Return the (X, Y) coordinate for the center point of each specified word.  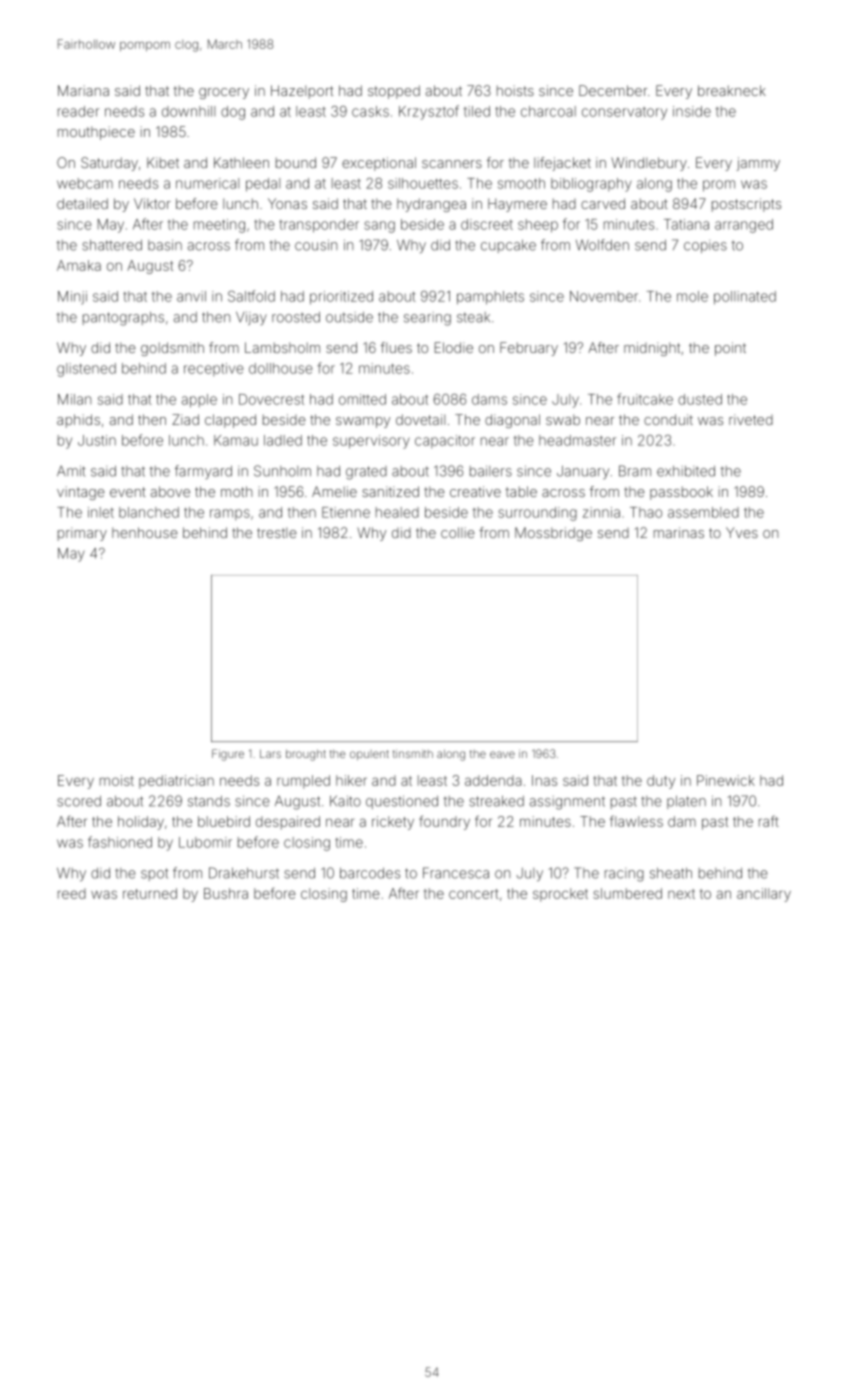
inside (692, 111)
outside (349, 317)
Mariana (83, 90)
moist (117, 780)
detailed (82, 203)
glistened (86, 370)
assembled (703, 512)
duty (661, 782)
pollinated (745, 298)
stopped (394, 92)
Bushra (226, 893)
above (170, 491)
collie (458, 532)
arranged (744, 226)
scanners (452, 164)
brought (306, 755)
